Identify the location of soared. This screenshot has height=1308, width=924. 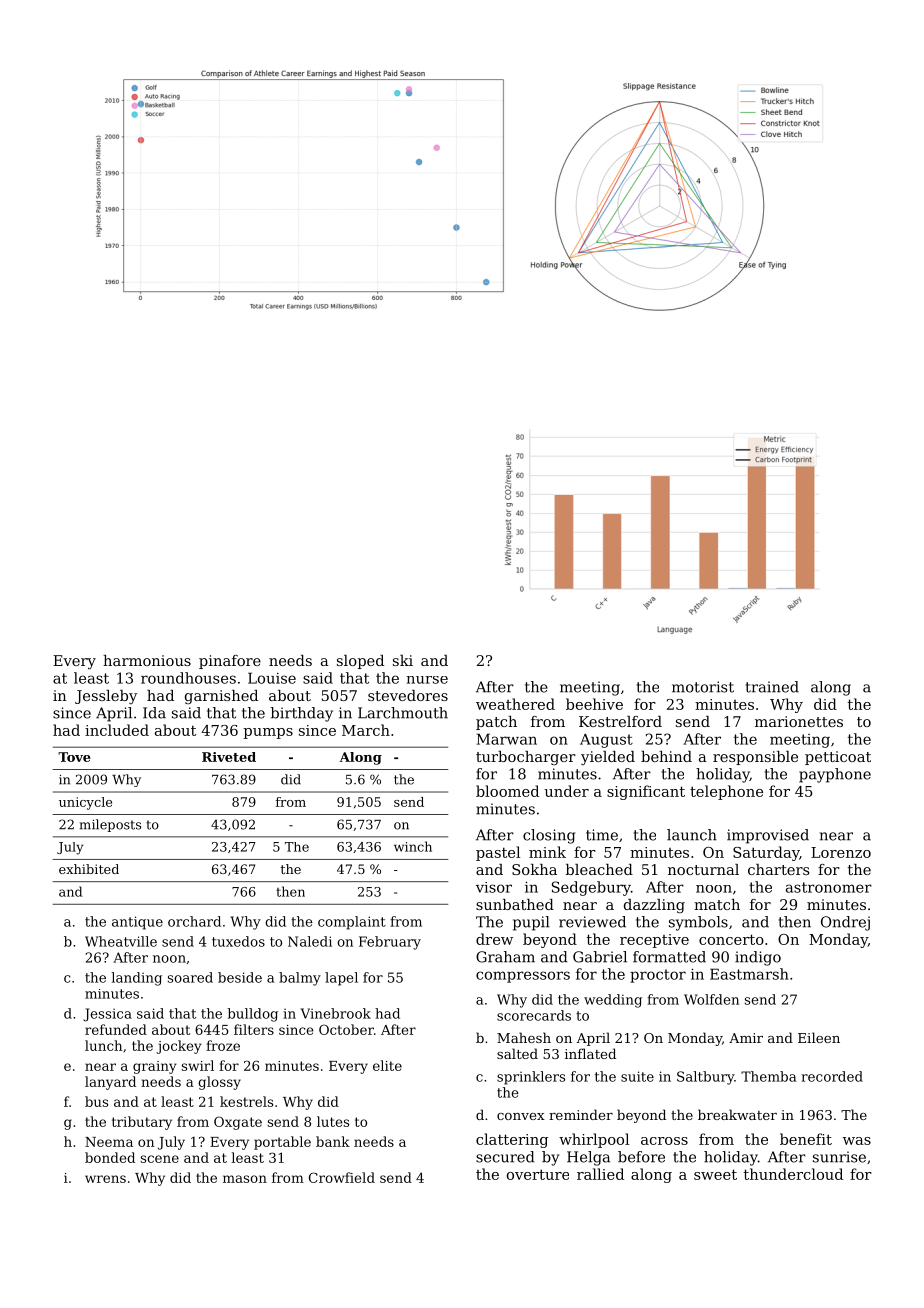
(190, 977).
